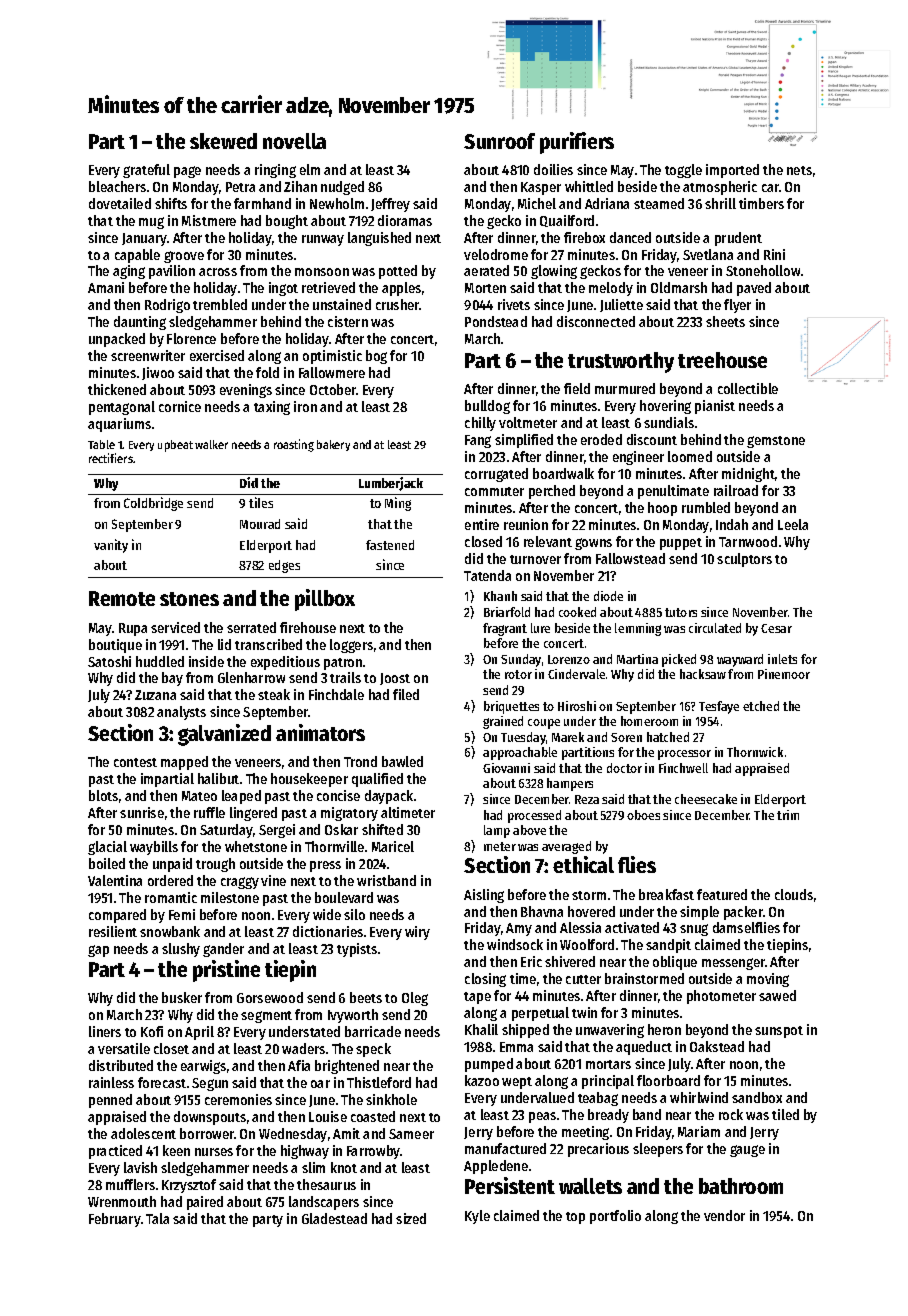 This screenshot has width=908, height=1316. I want to click on grateful, so click(146, 171).
